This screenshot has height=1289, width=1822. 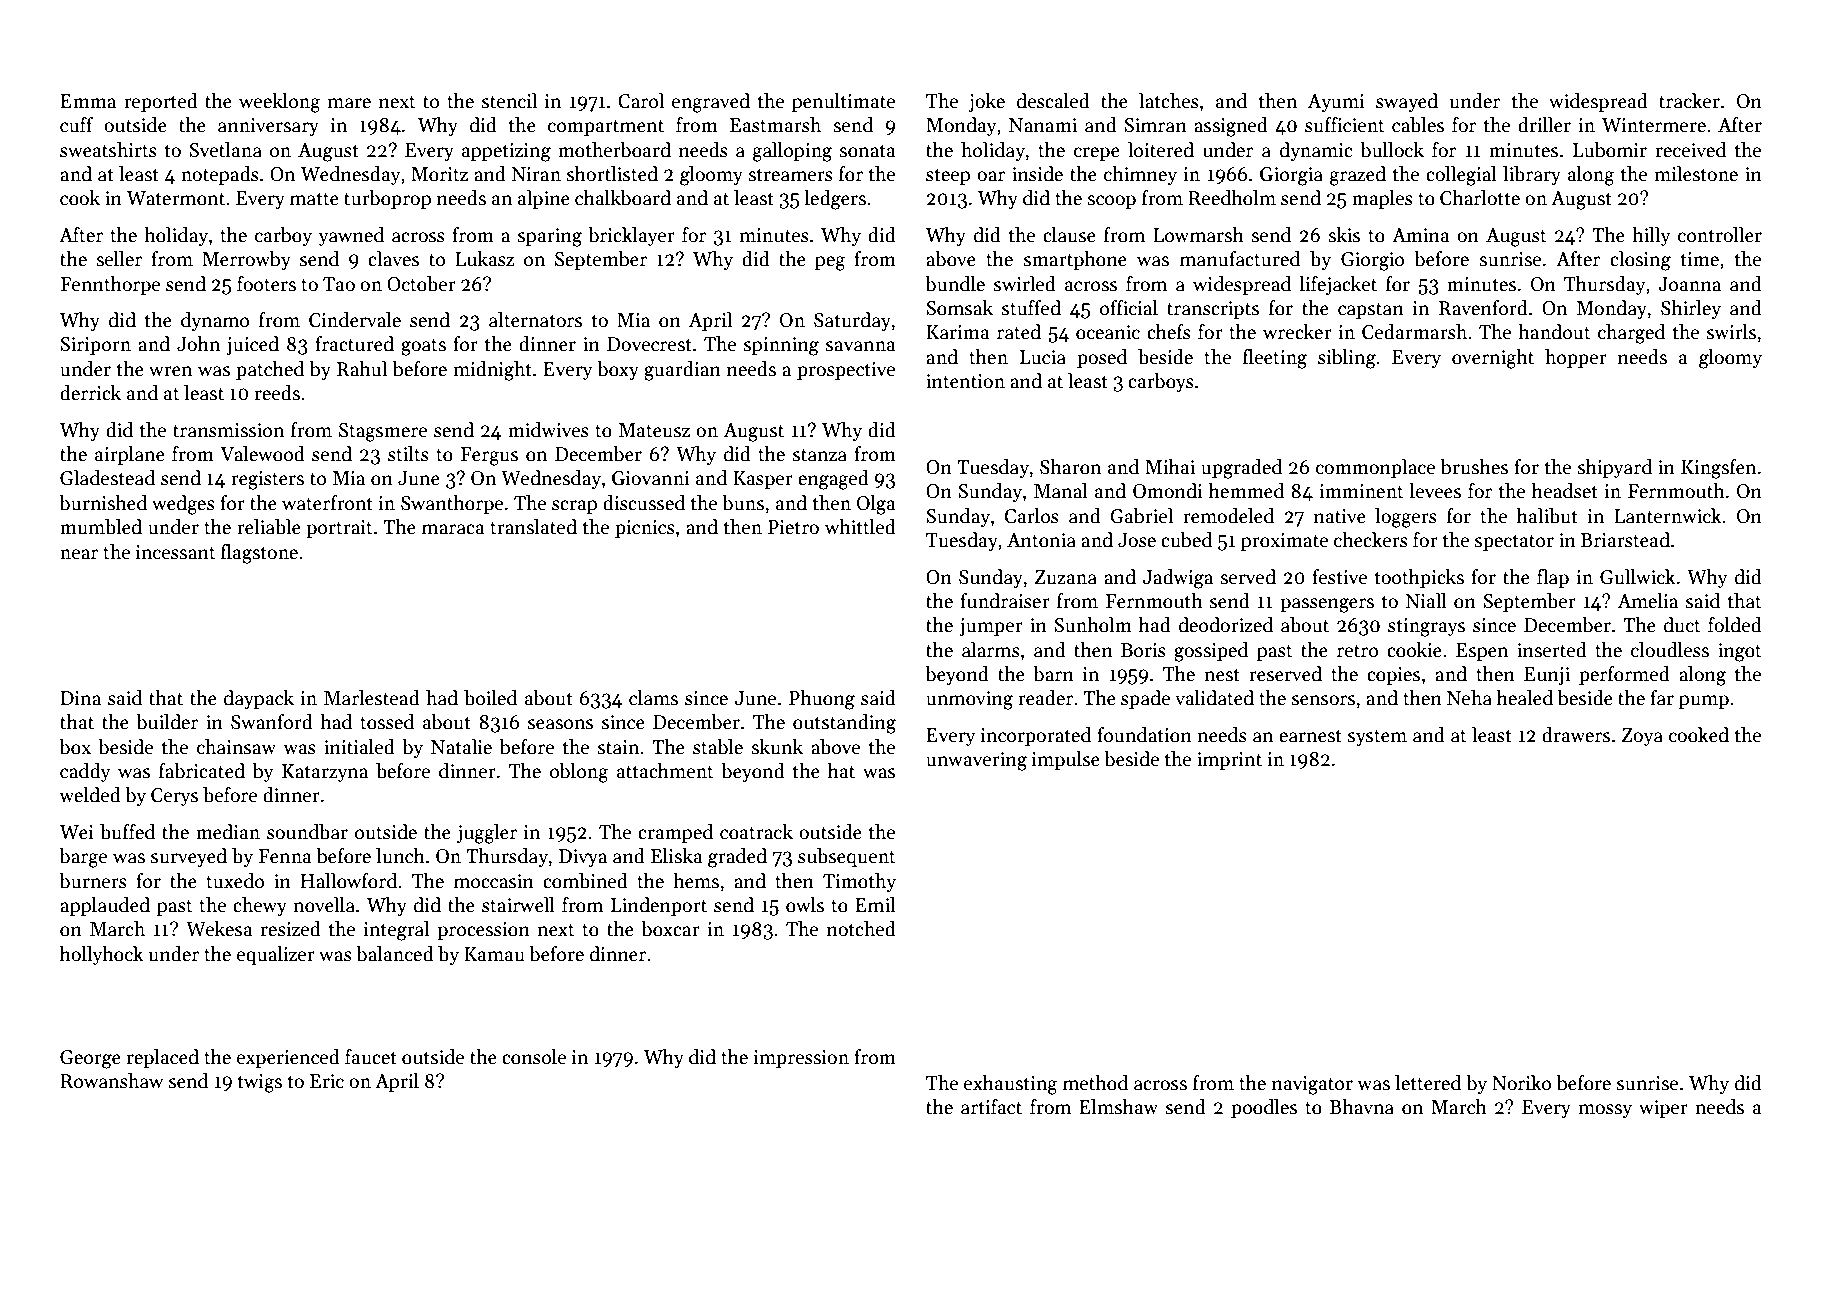 I want to click on lunch, so click(x=400, y=856).
